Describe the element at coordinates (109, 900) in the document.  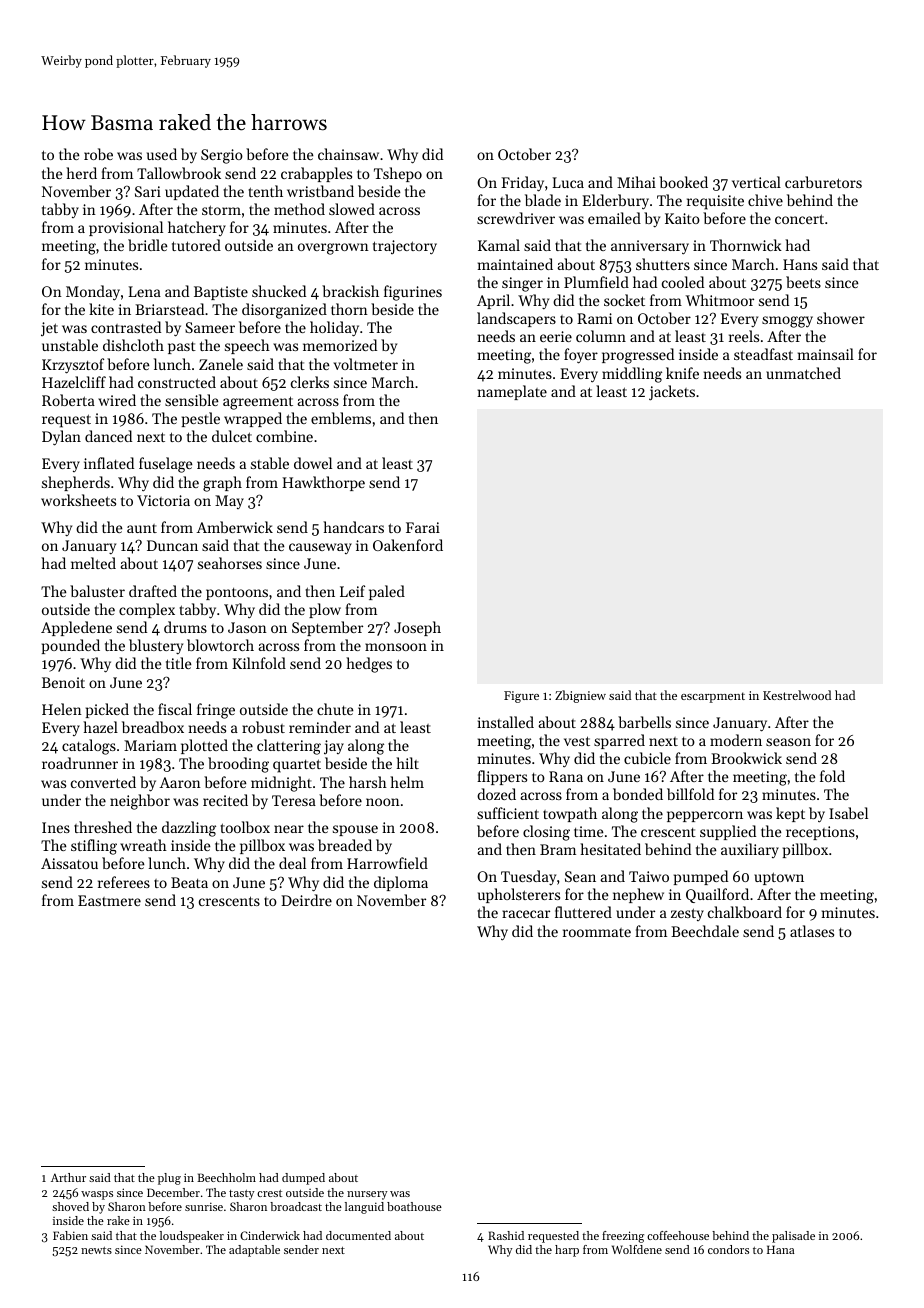
I see `Eastmere` at that location.
